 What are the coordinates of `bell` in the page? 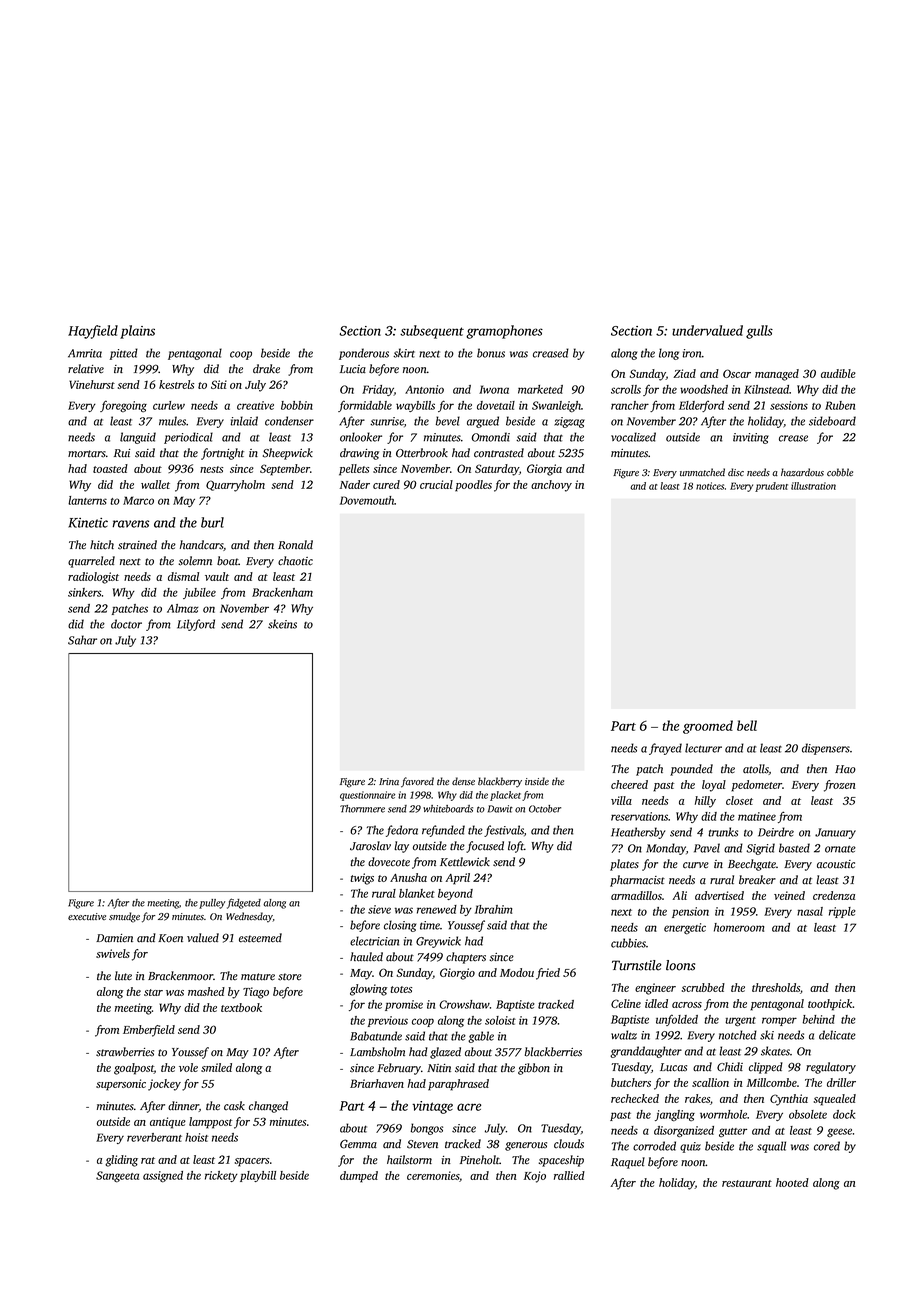 It's located at (747, 725).
